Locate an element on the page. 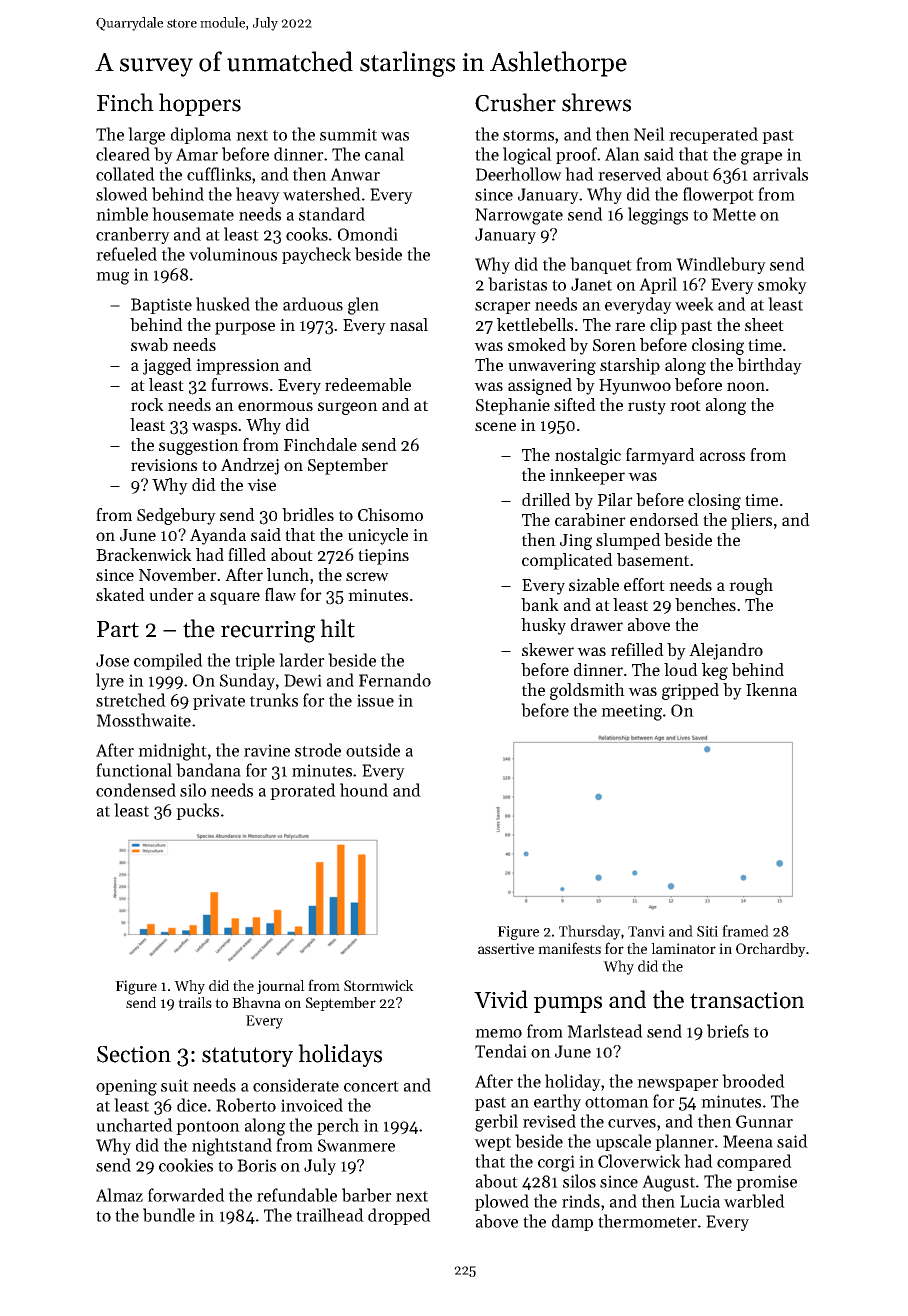 The image size is (908, 1316). transaction is located at coordinates (747, 1000).
